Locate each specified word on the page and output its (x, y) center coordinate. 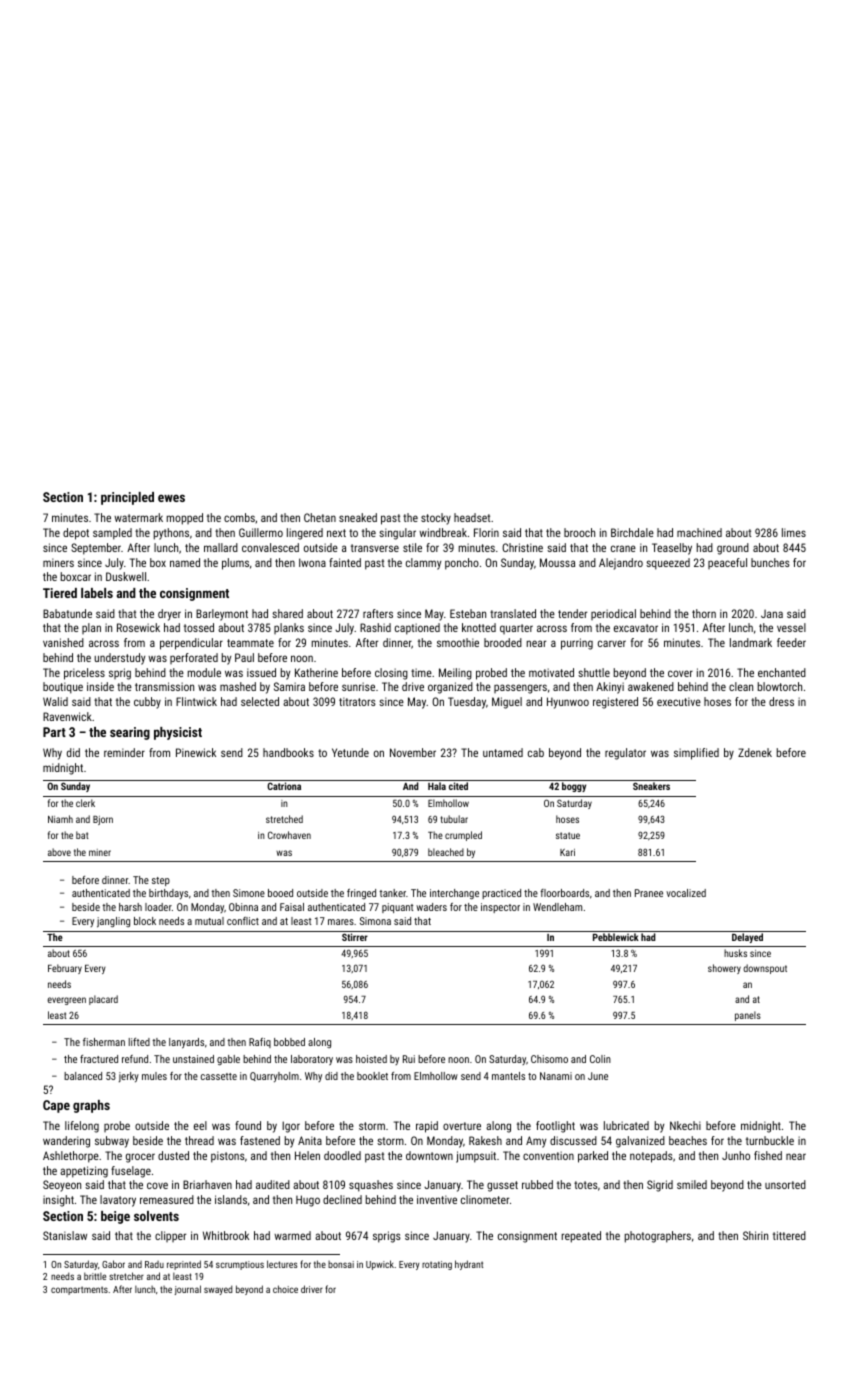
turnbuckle (770, 1140)
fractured (99, 1059)
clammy (423, 564)
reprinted (184, 1265)
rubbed (537, 1184)
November (413, 752)
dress (781, 701)
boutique (63, 688)
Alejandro (621, 564)
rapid (427, 1127)
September (96, 549)
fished (768, 1155)
